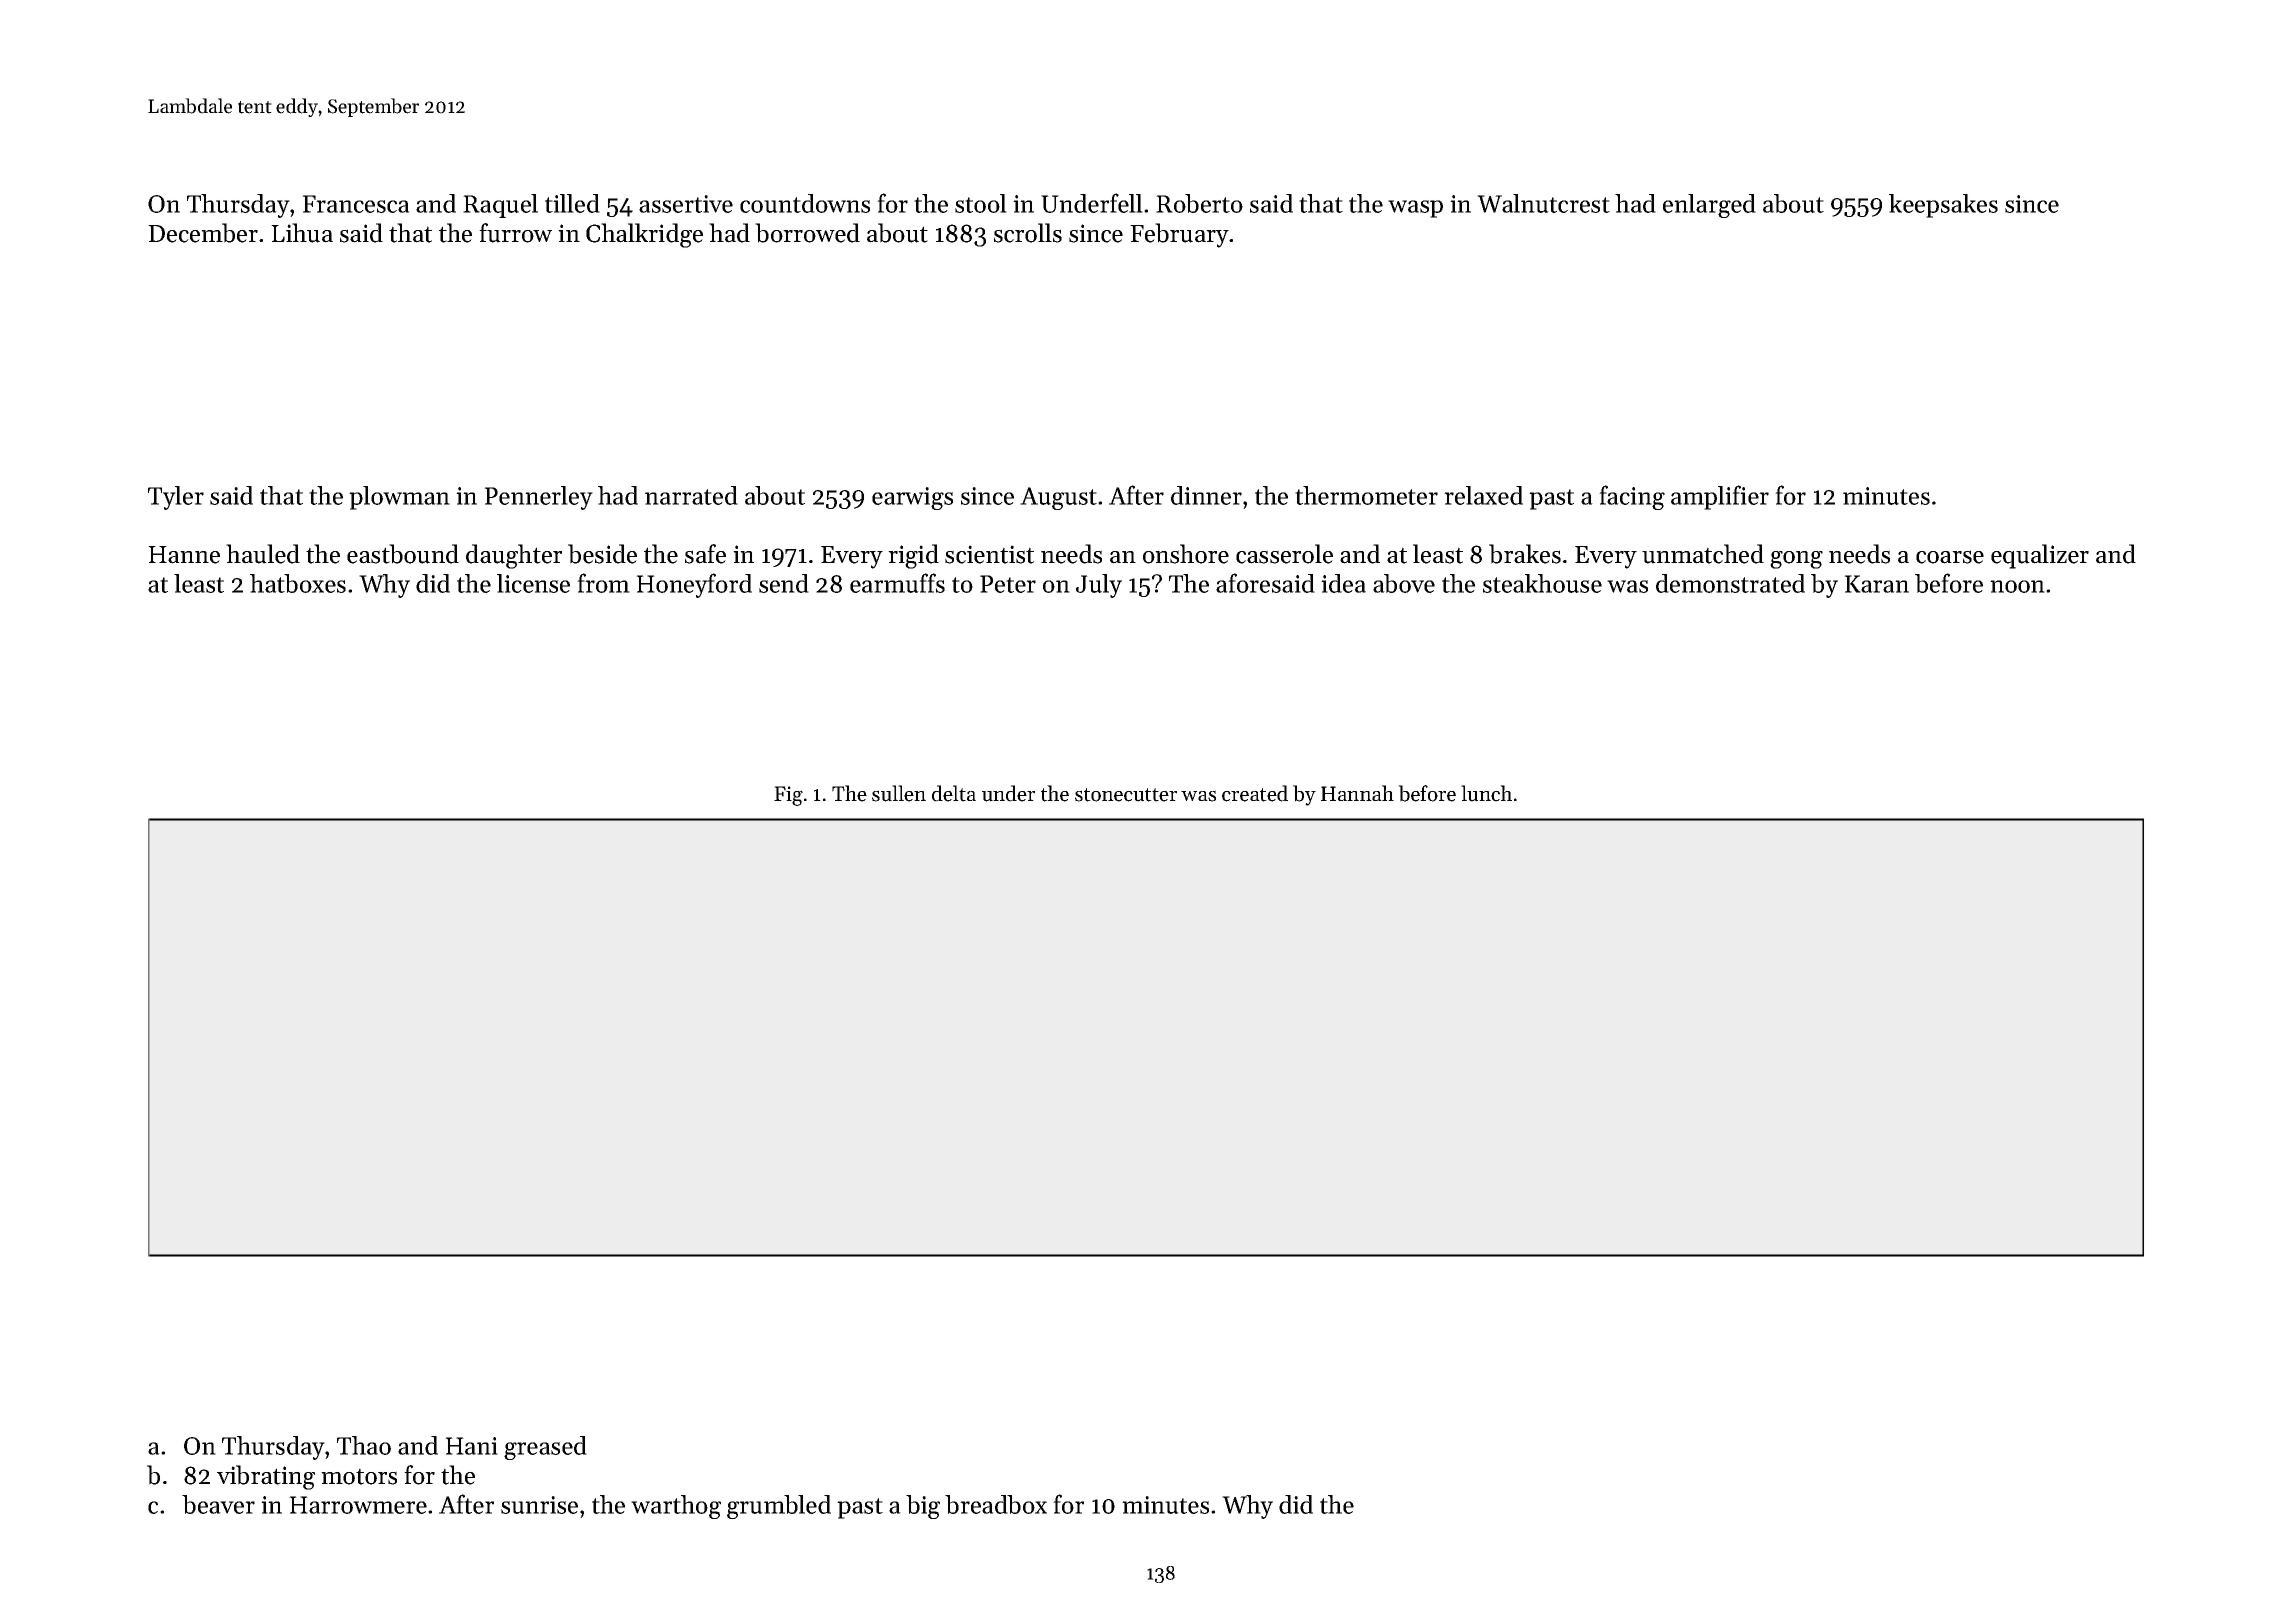 This image has width=2292, height=1620. Describe the element at coordinates (203, 233) in the image. I see `December` at that location.
